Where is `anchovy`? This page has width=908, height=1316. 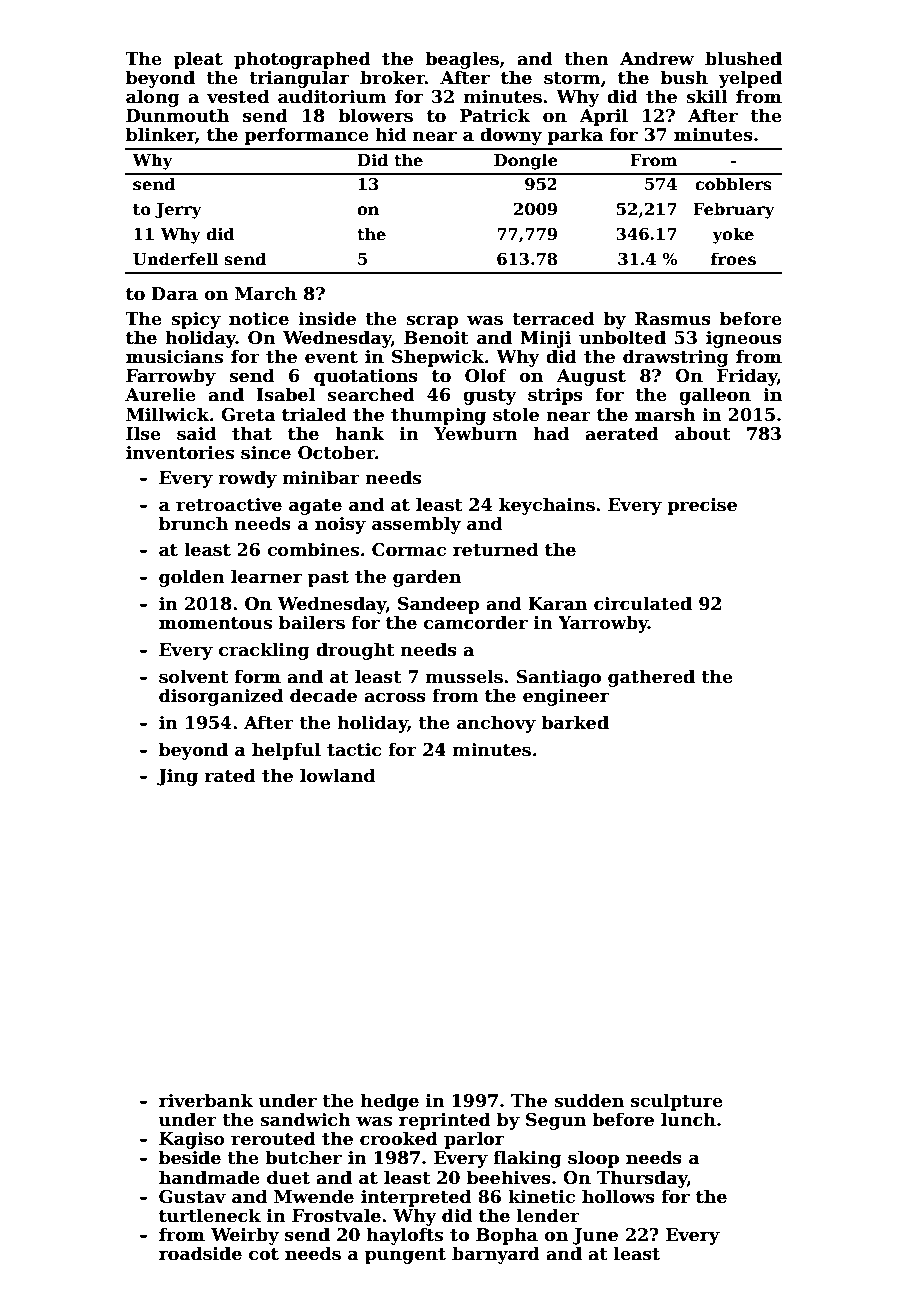 anchovy is located at coordinates (496, 724).
